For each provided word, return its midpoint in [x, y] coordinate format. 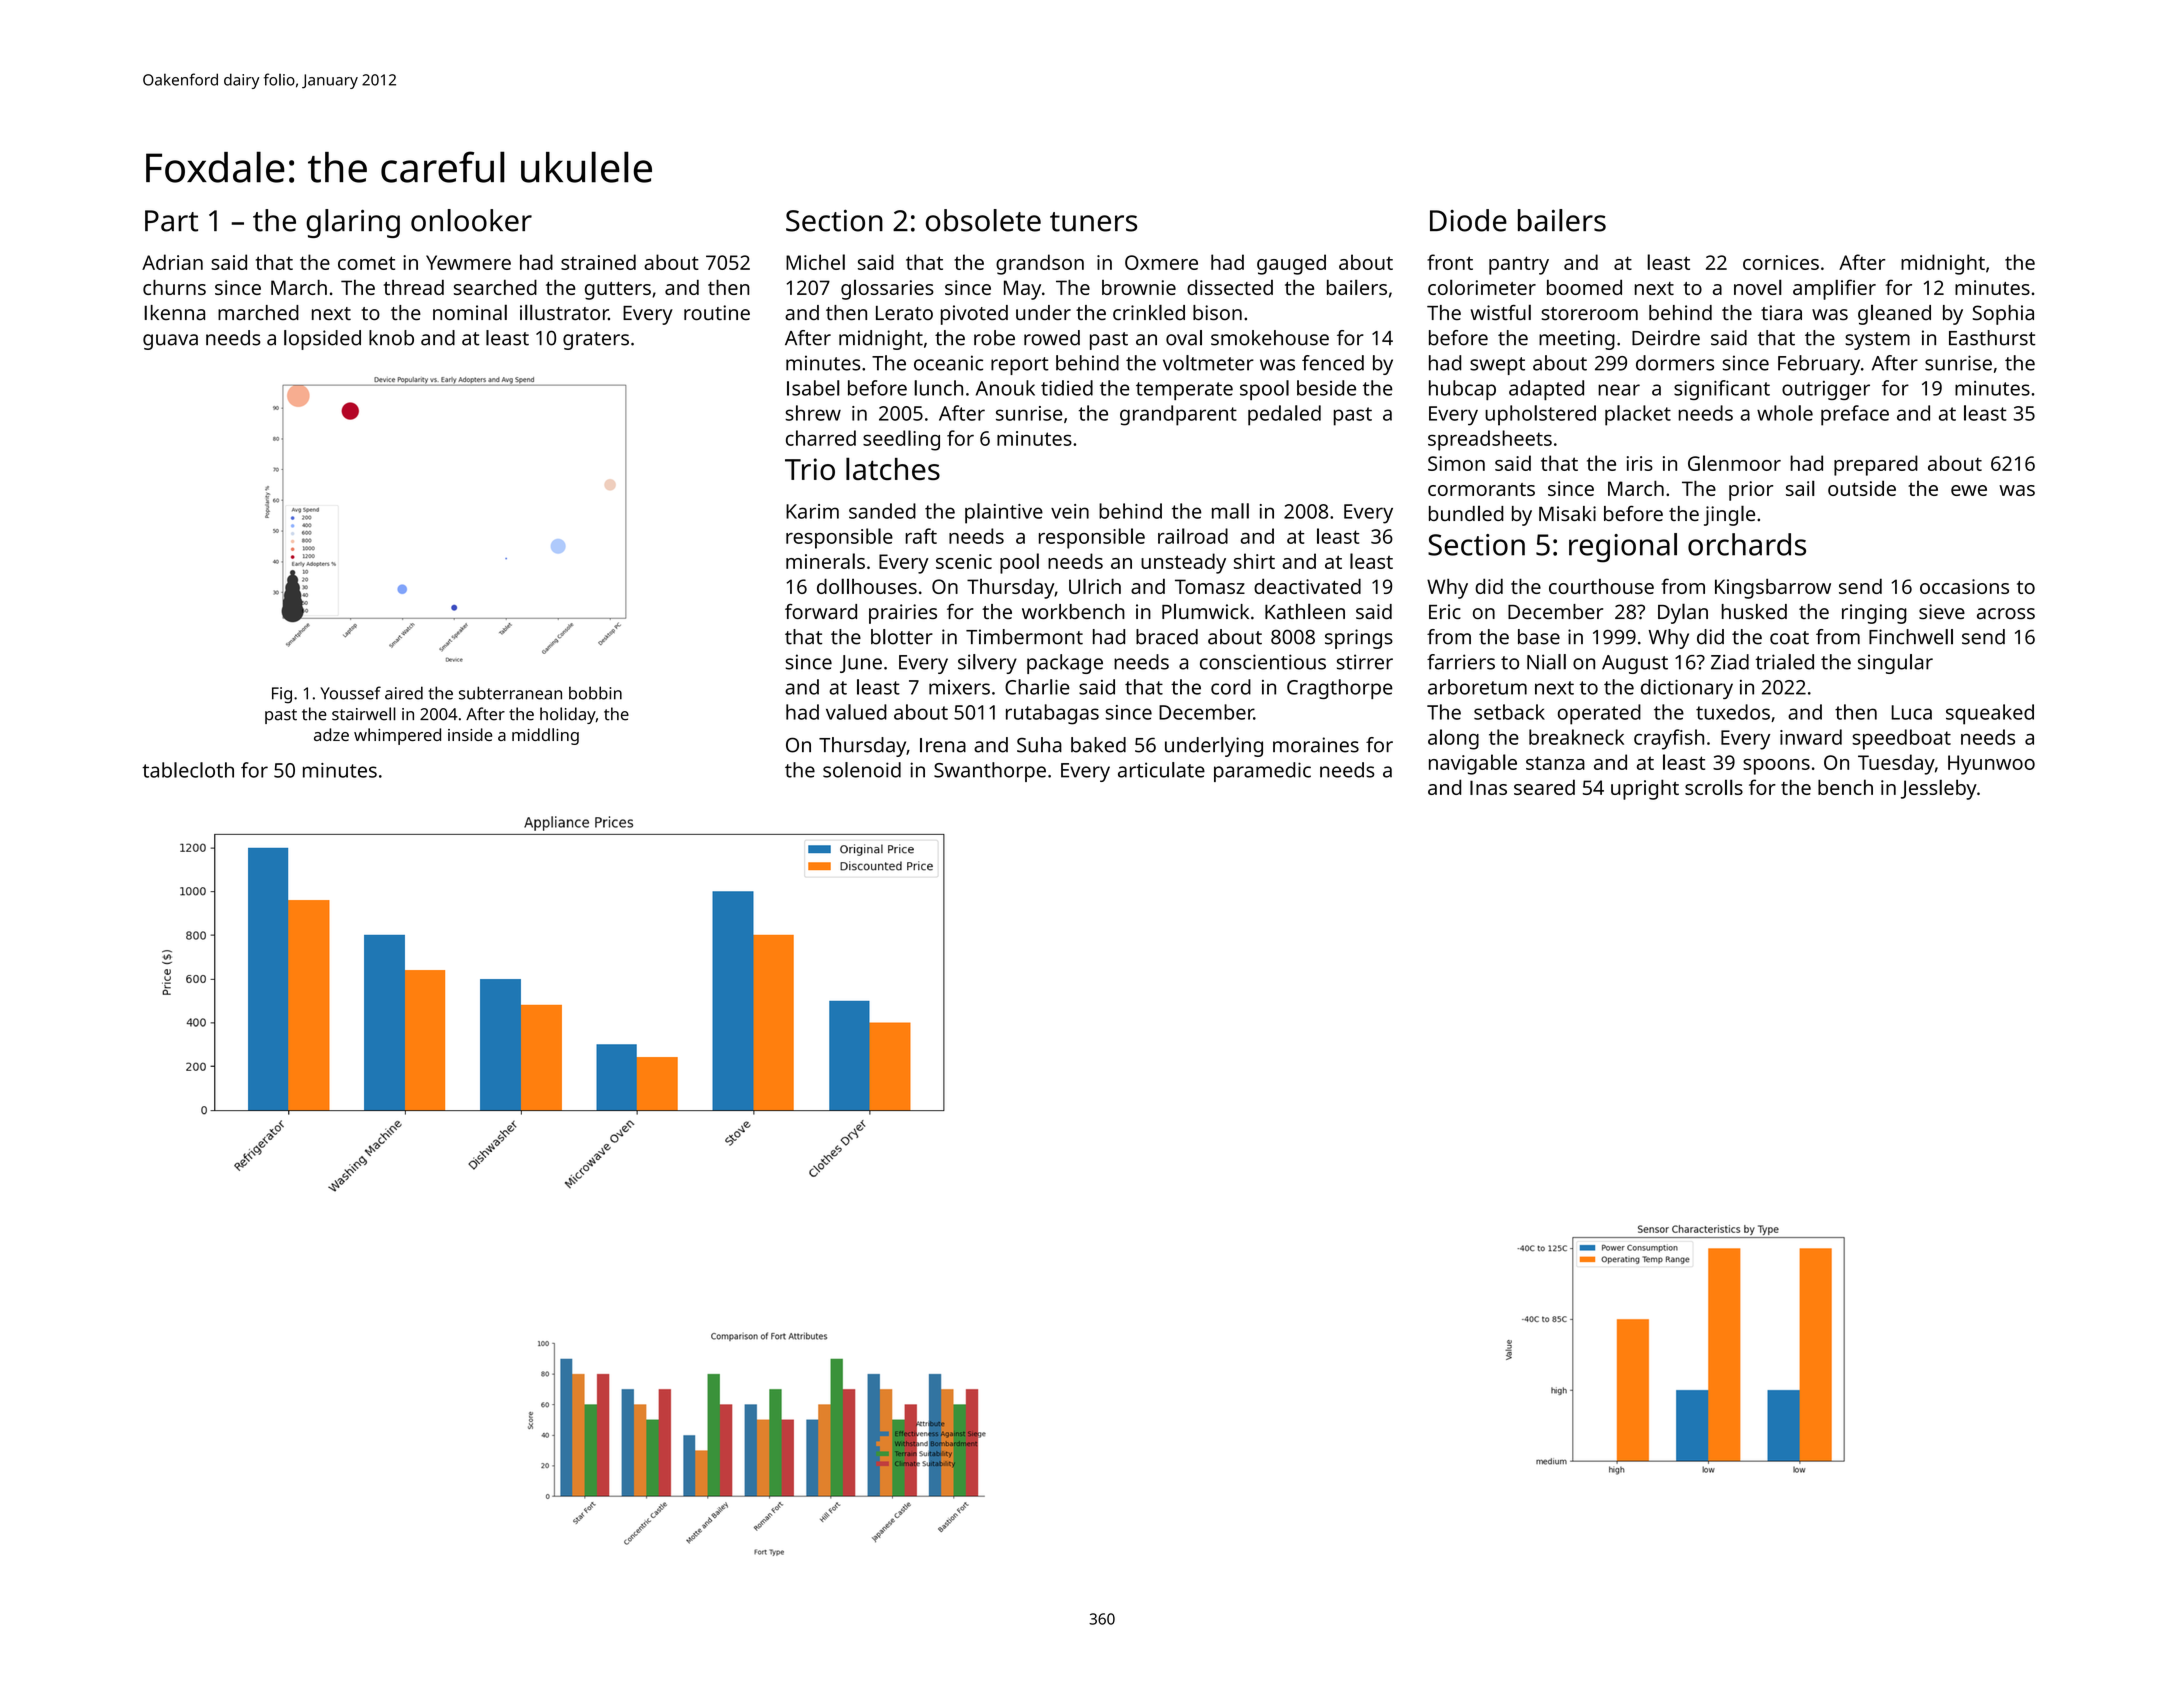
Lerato [904, 313]
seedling [901, 440]
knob [391, 338]
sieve [1942, 611]
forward [821, 611]
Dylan [1683, 613]
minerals [825, 561]
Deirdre [1666, 338]
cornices [1781, 262]
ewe [1969, 490]
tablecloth [188, 770]
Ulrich [1095, 586]
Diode [1468, 220]
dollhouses [867, 586]
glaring [353, 223]
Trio [810, 469]
